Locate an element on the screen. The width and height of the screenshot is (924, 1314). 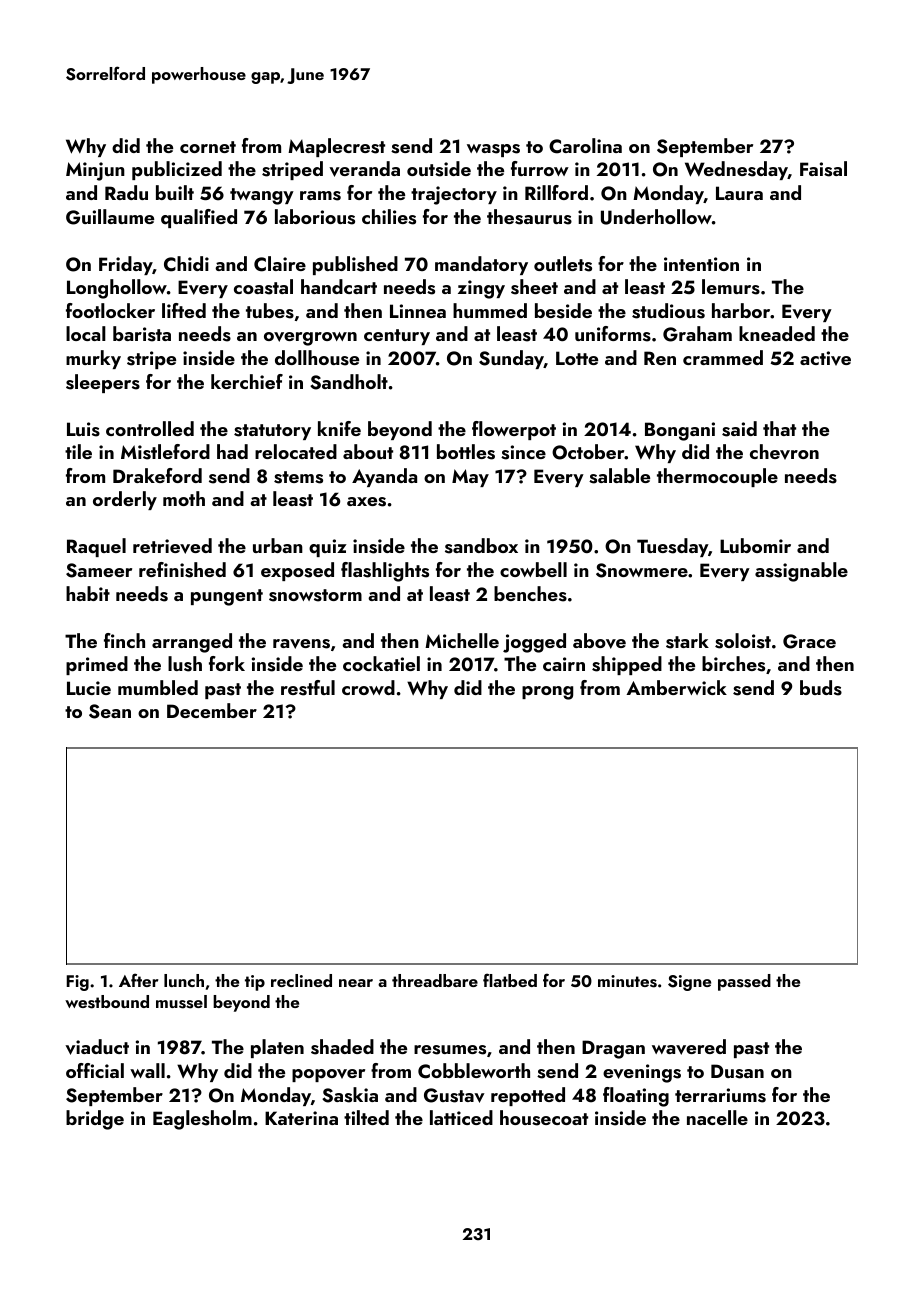
refinished is located at coordinates (182, 570).
